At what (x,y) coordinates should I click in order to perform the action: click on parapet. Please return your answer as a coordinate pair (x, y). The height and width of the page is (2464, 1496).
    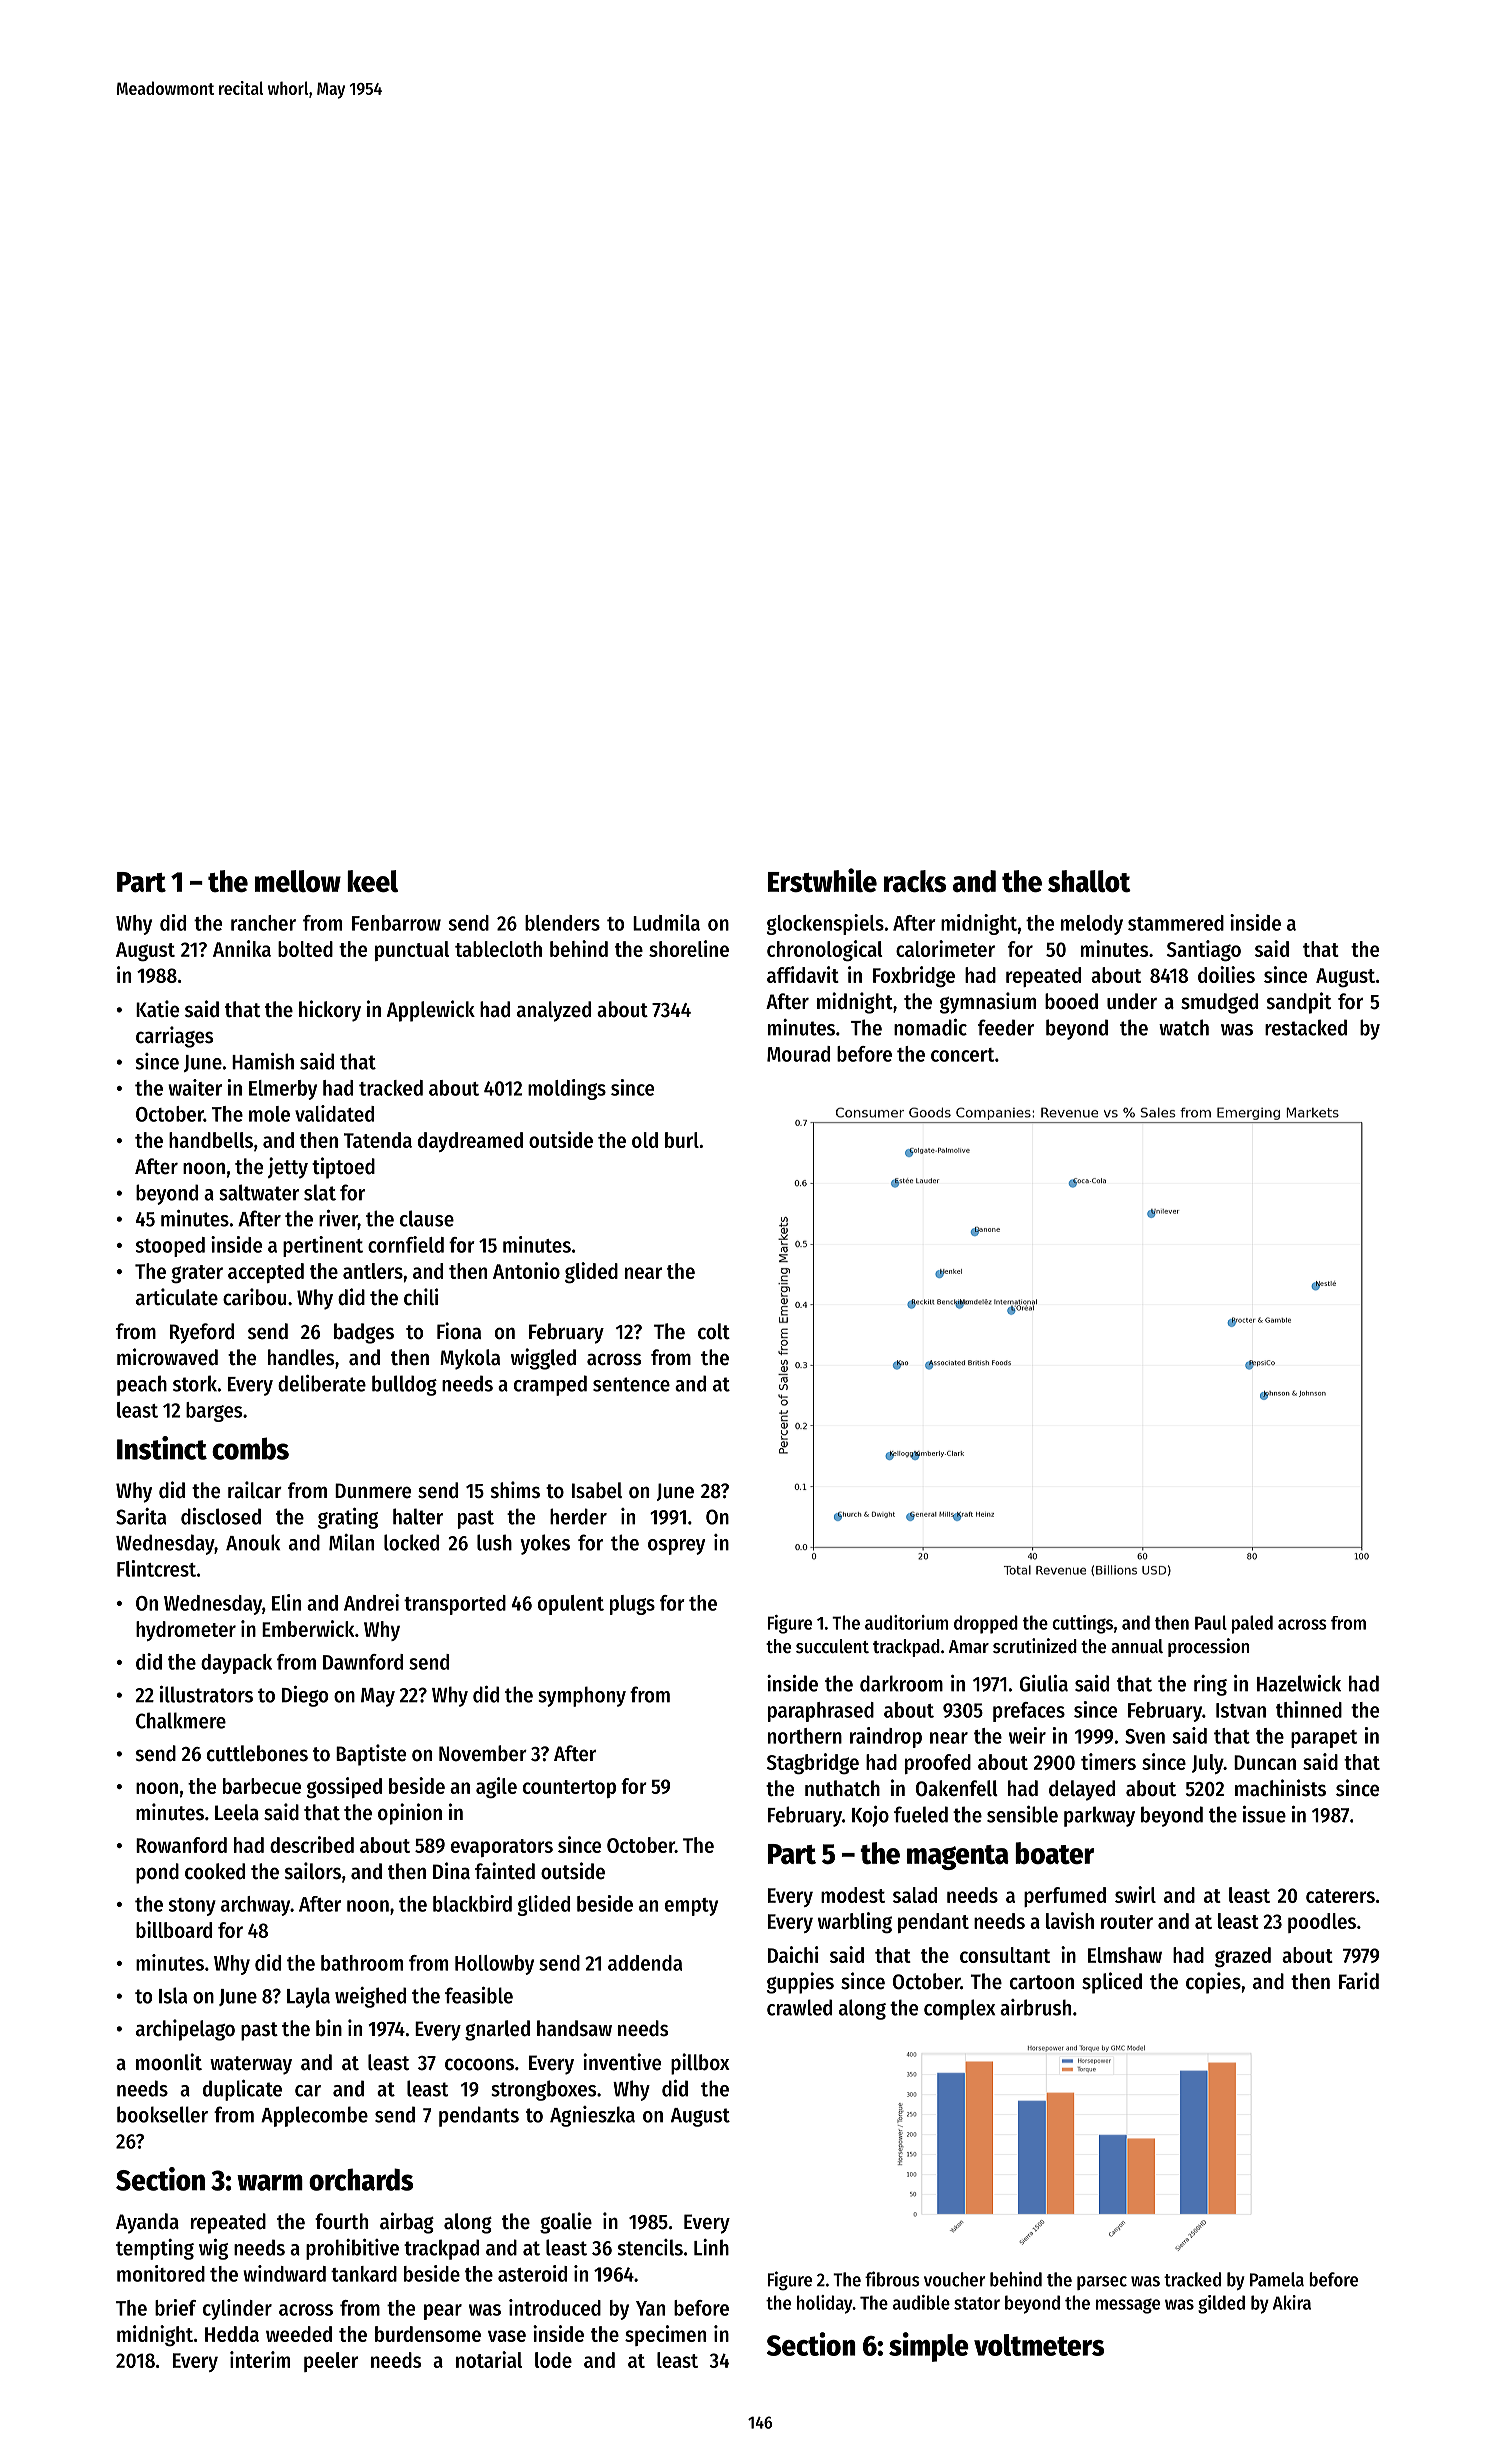
    Looking at the image, I should click on (1324, 1739).
